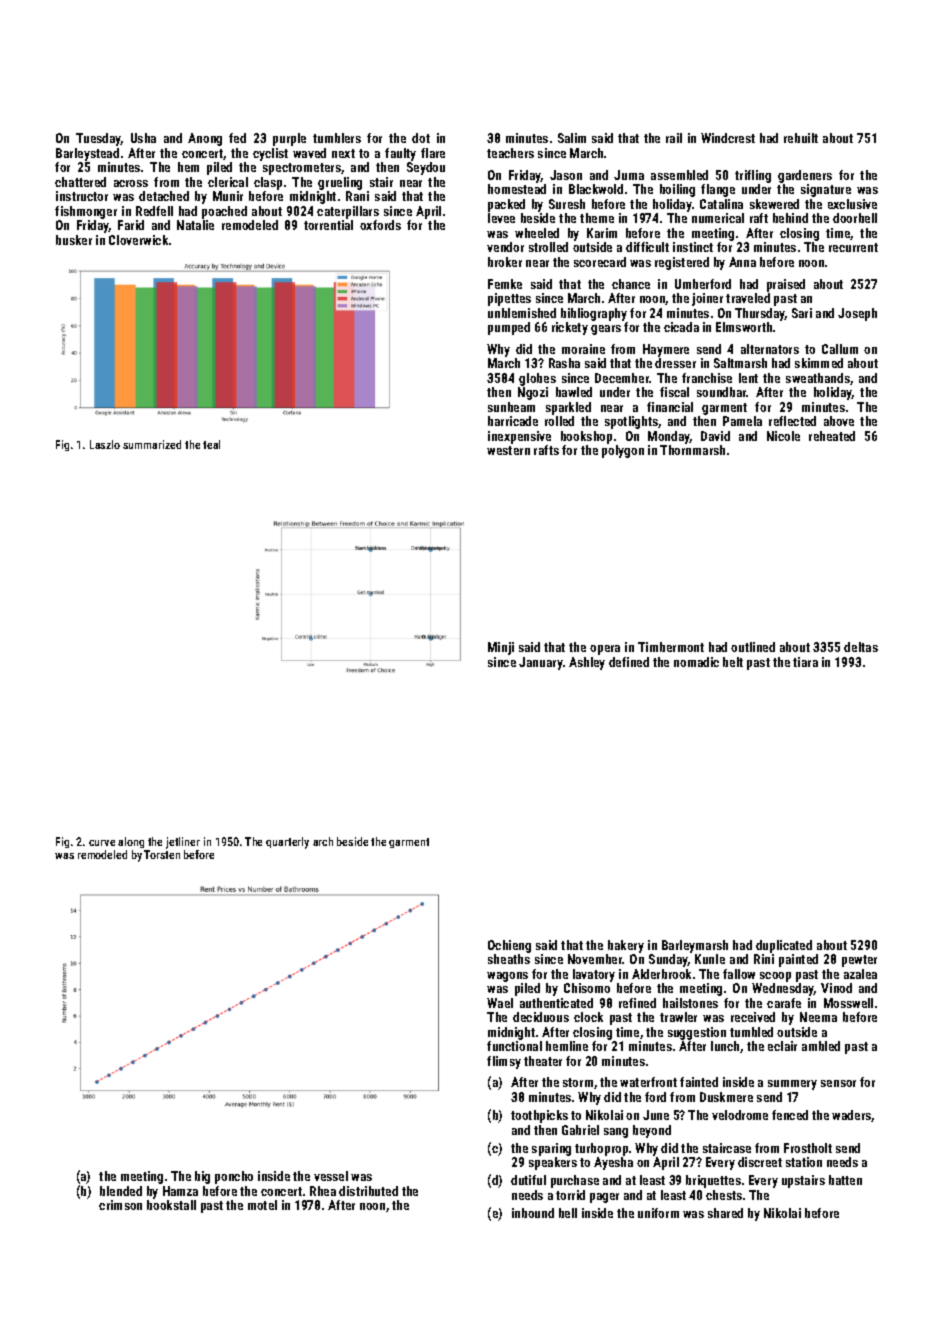  Describe the element at coordinates (102, 843) in the screenshot. I see `curve` at that location.
